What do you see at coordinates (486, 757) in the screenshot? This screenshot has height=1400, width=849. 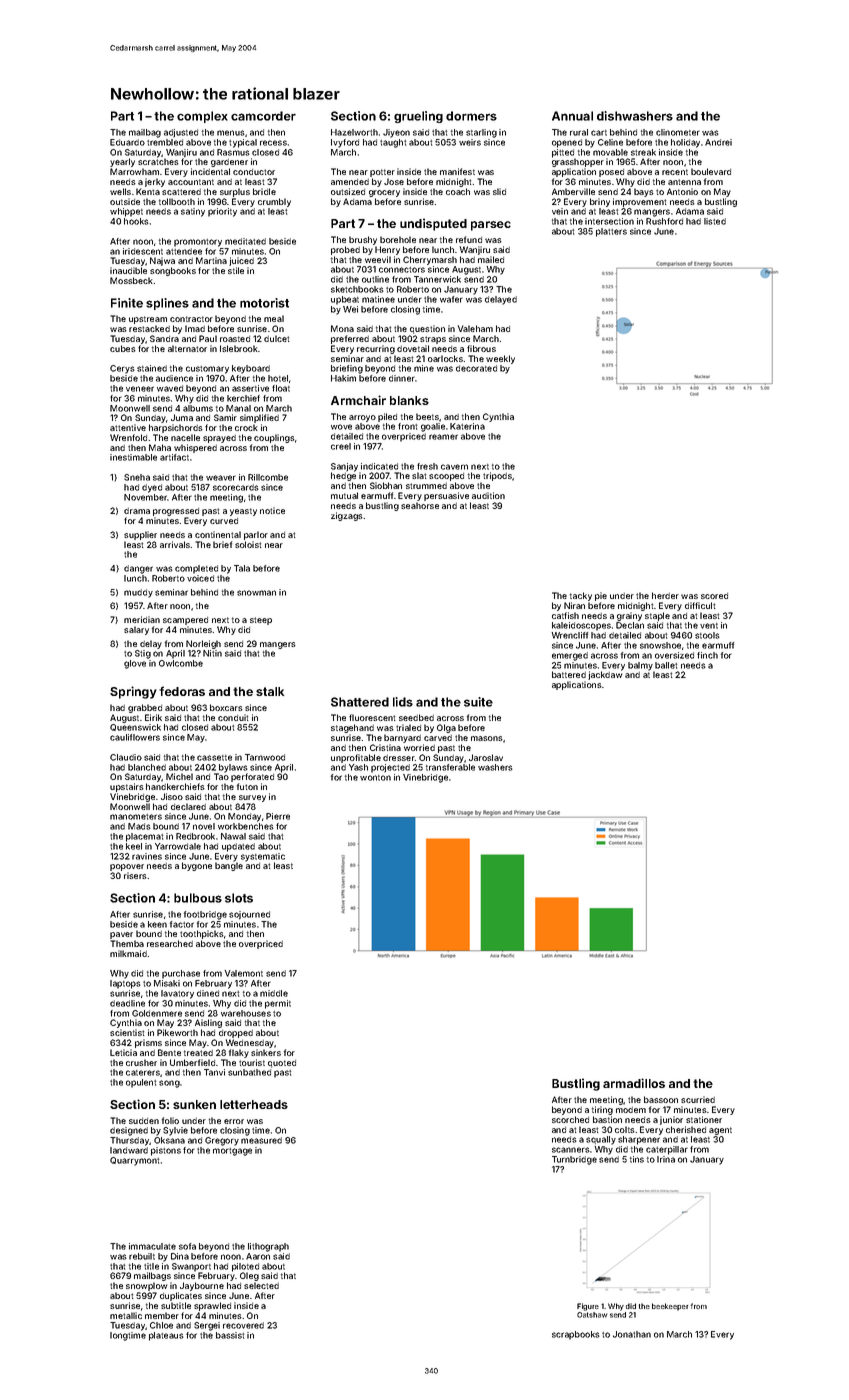 I see `Jaroslav` at bounding box center [486, 757].
